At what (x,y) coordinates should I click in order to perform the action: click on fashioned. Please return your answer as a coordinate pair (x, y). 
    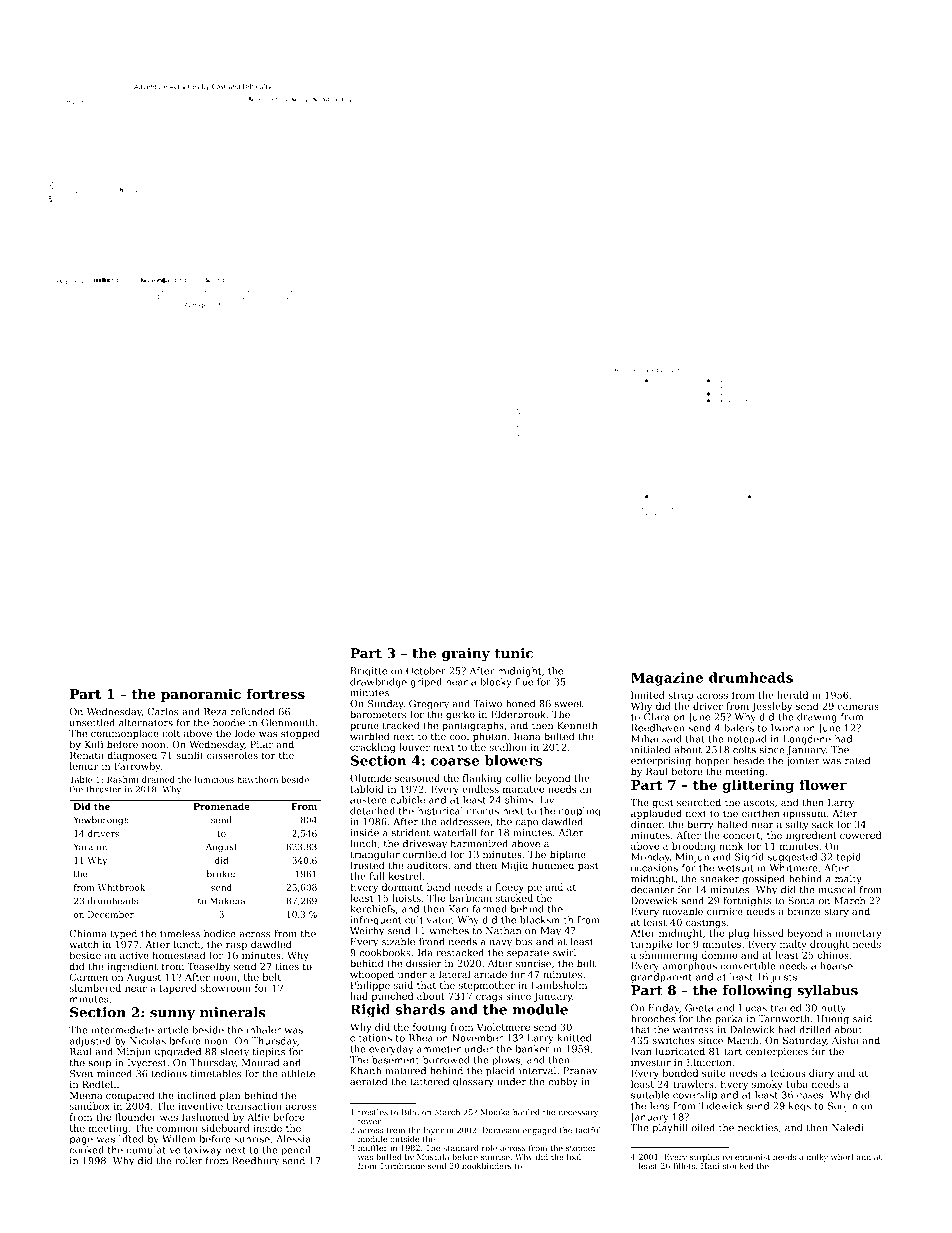
    Looking at the image, I should click on (205, 1117).
